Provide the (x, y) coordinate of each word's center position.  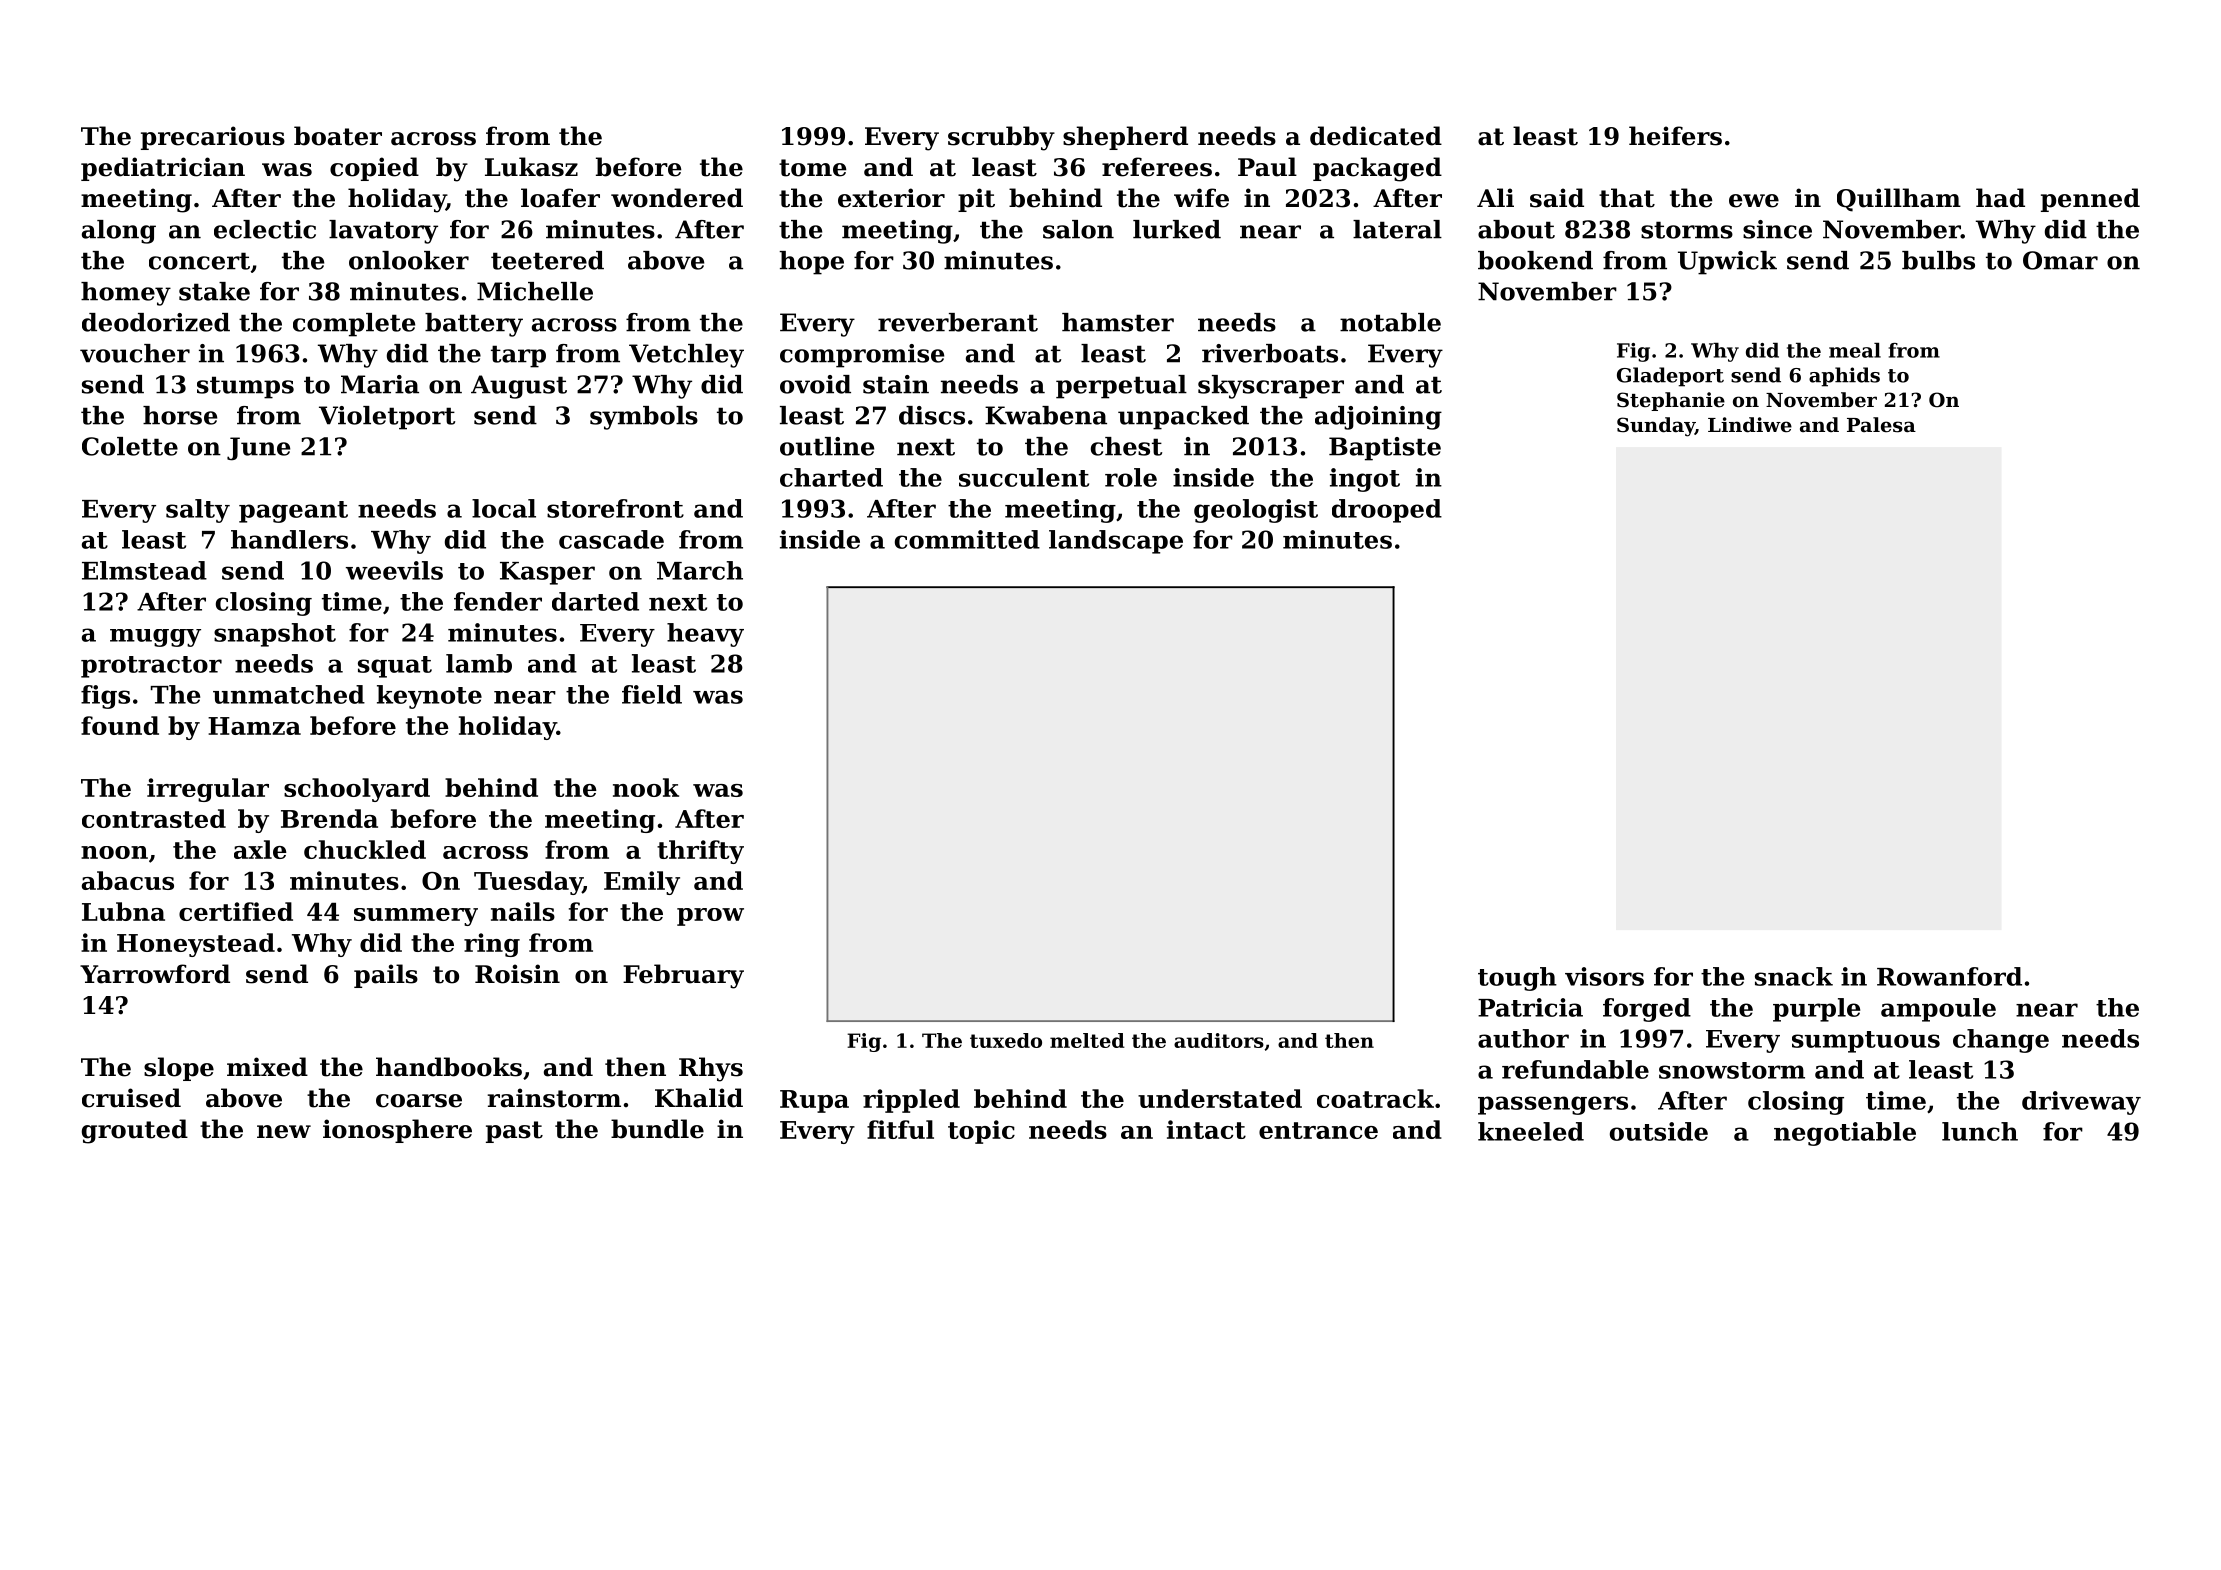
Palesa (1881, 425)
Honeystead (196, 945)
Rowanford (1949, 976)
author (1523, 1038)
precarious (213, 138)
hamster (1118, 322)
